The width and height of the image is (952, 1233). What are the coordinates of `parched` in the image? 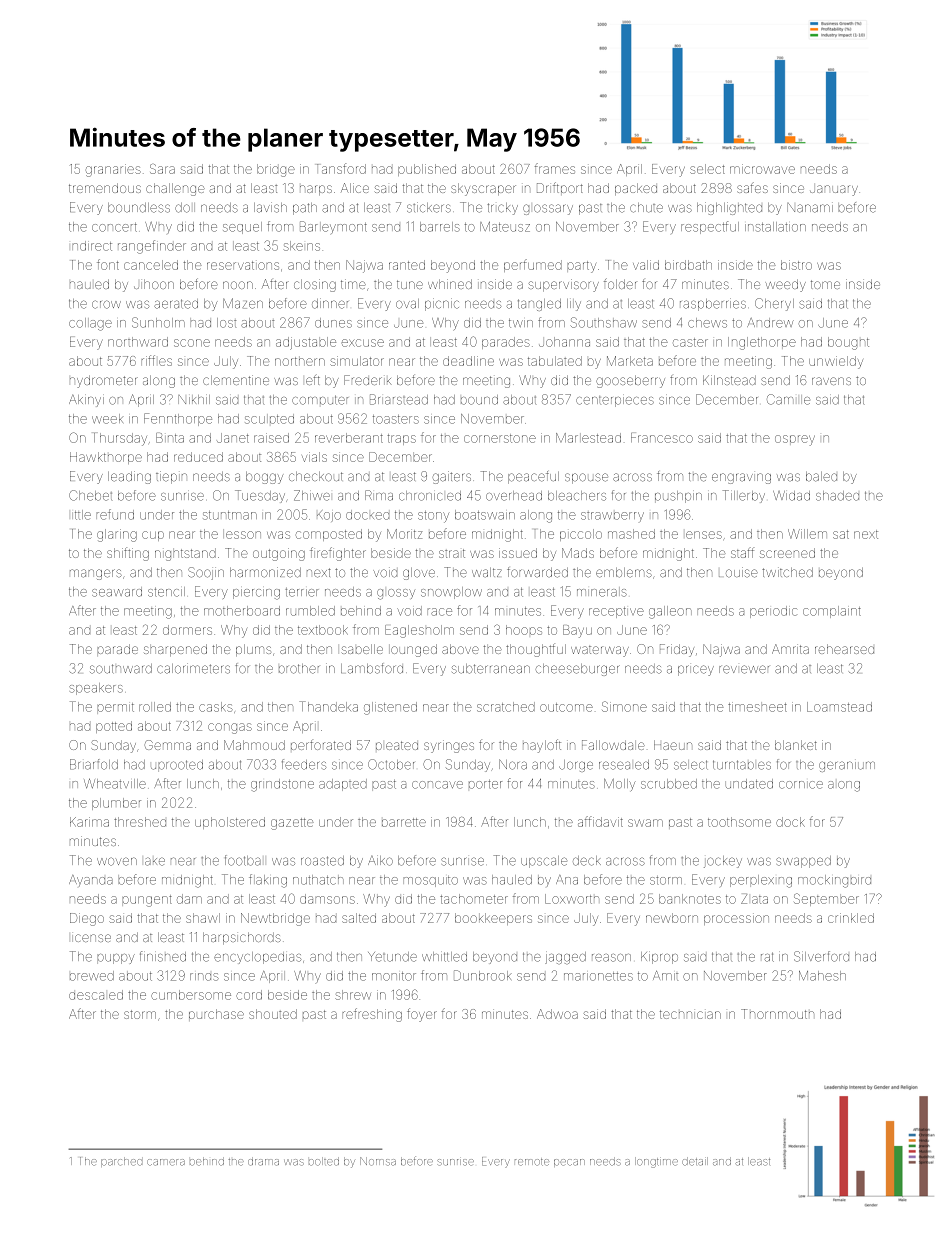 It's located at (121, 1162).
